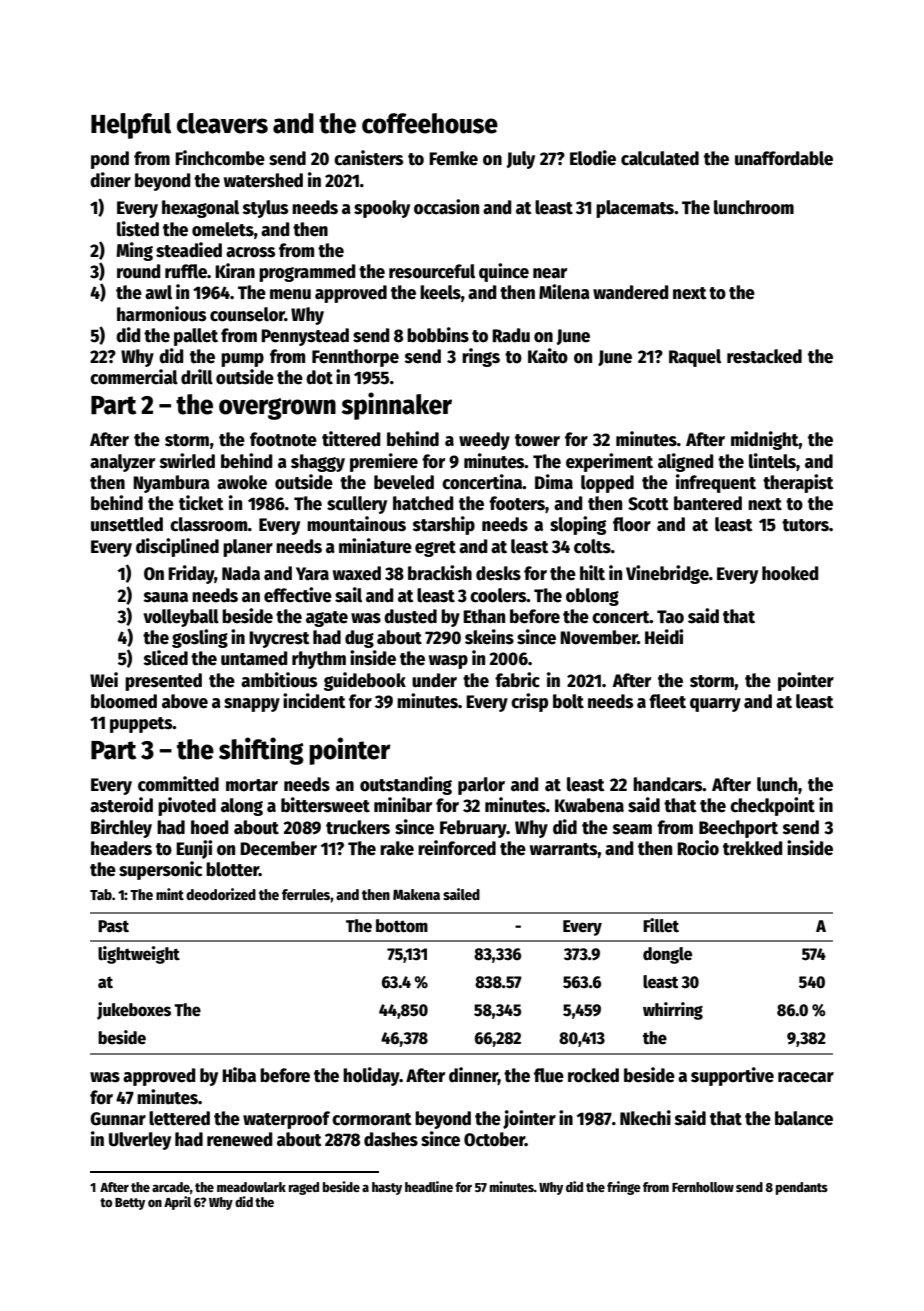  I want to click on parlor, so click(481, 786).
